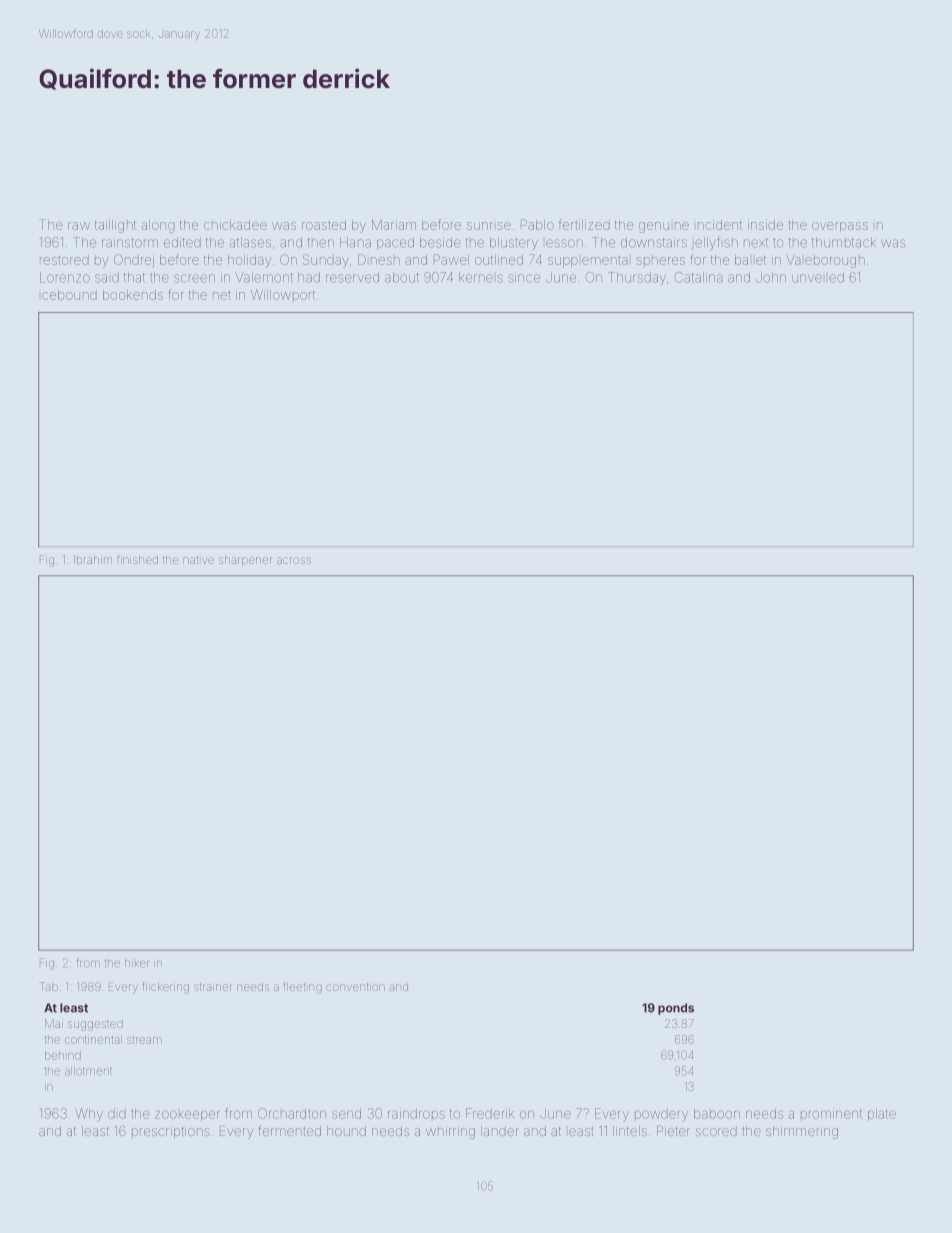 The image size is (952, 1233). I want to click on whirring, so click(450, 1132).
